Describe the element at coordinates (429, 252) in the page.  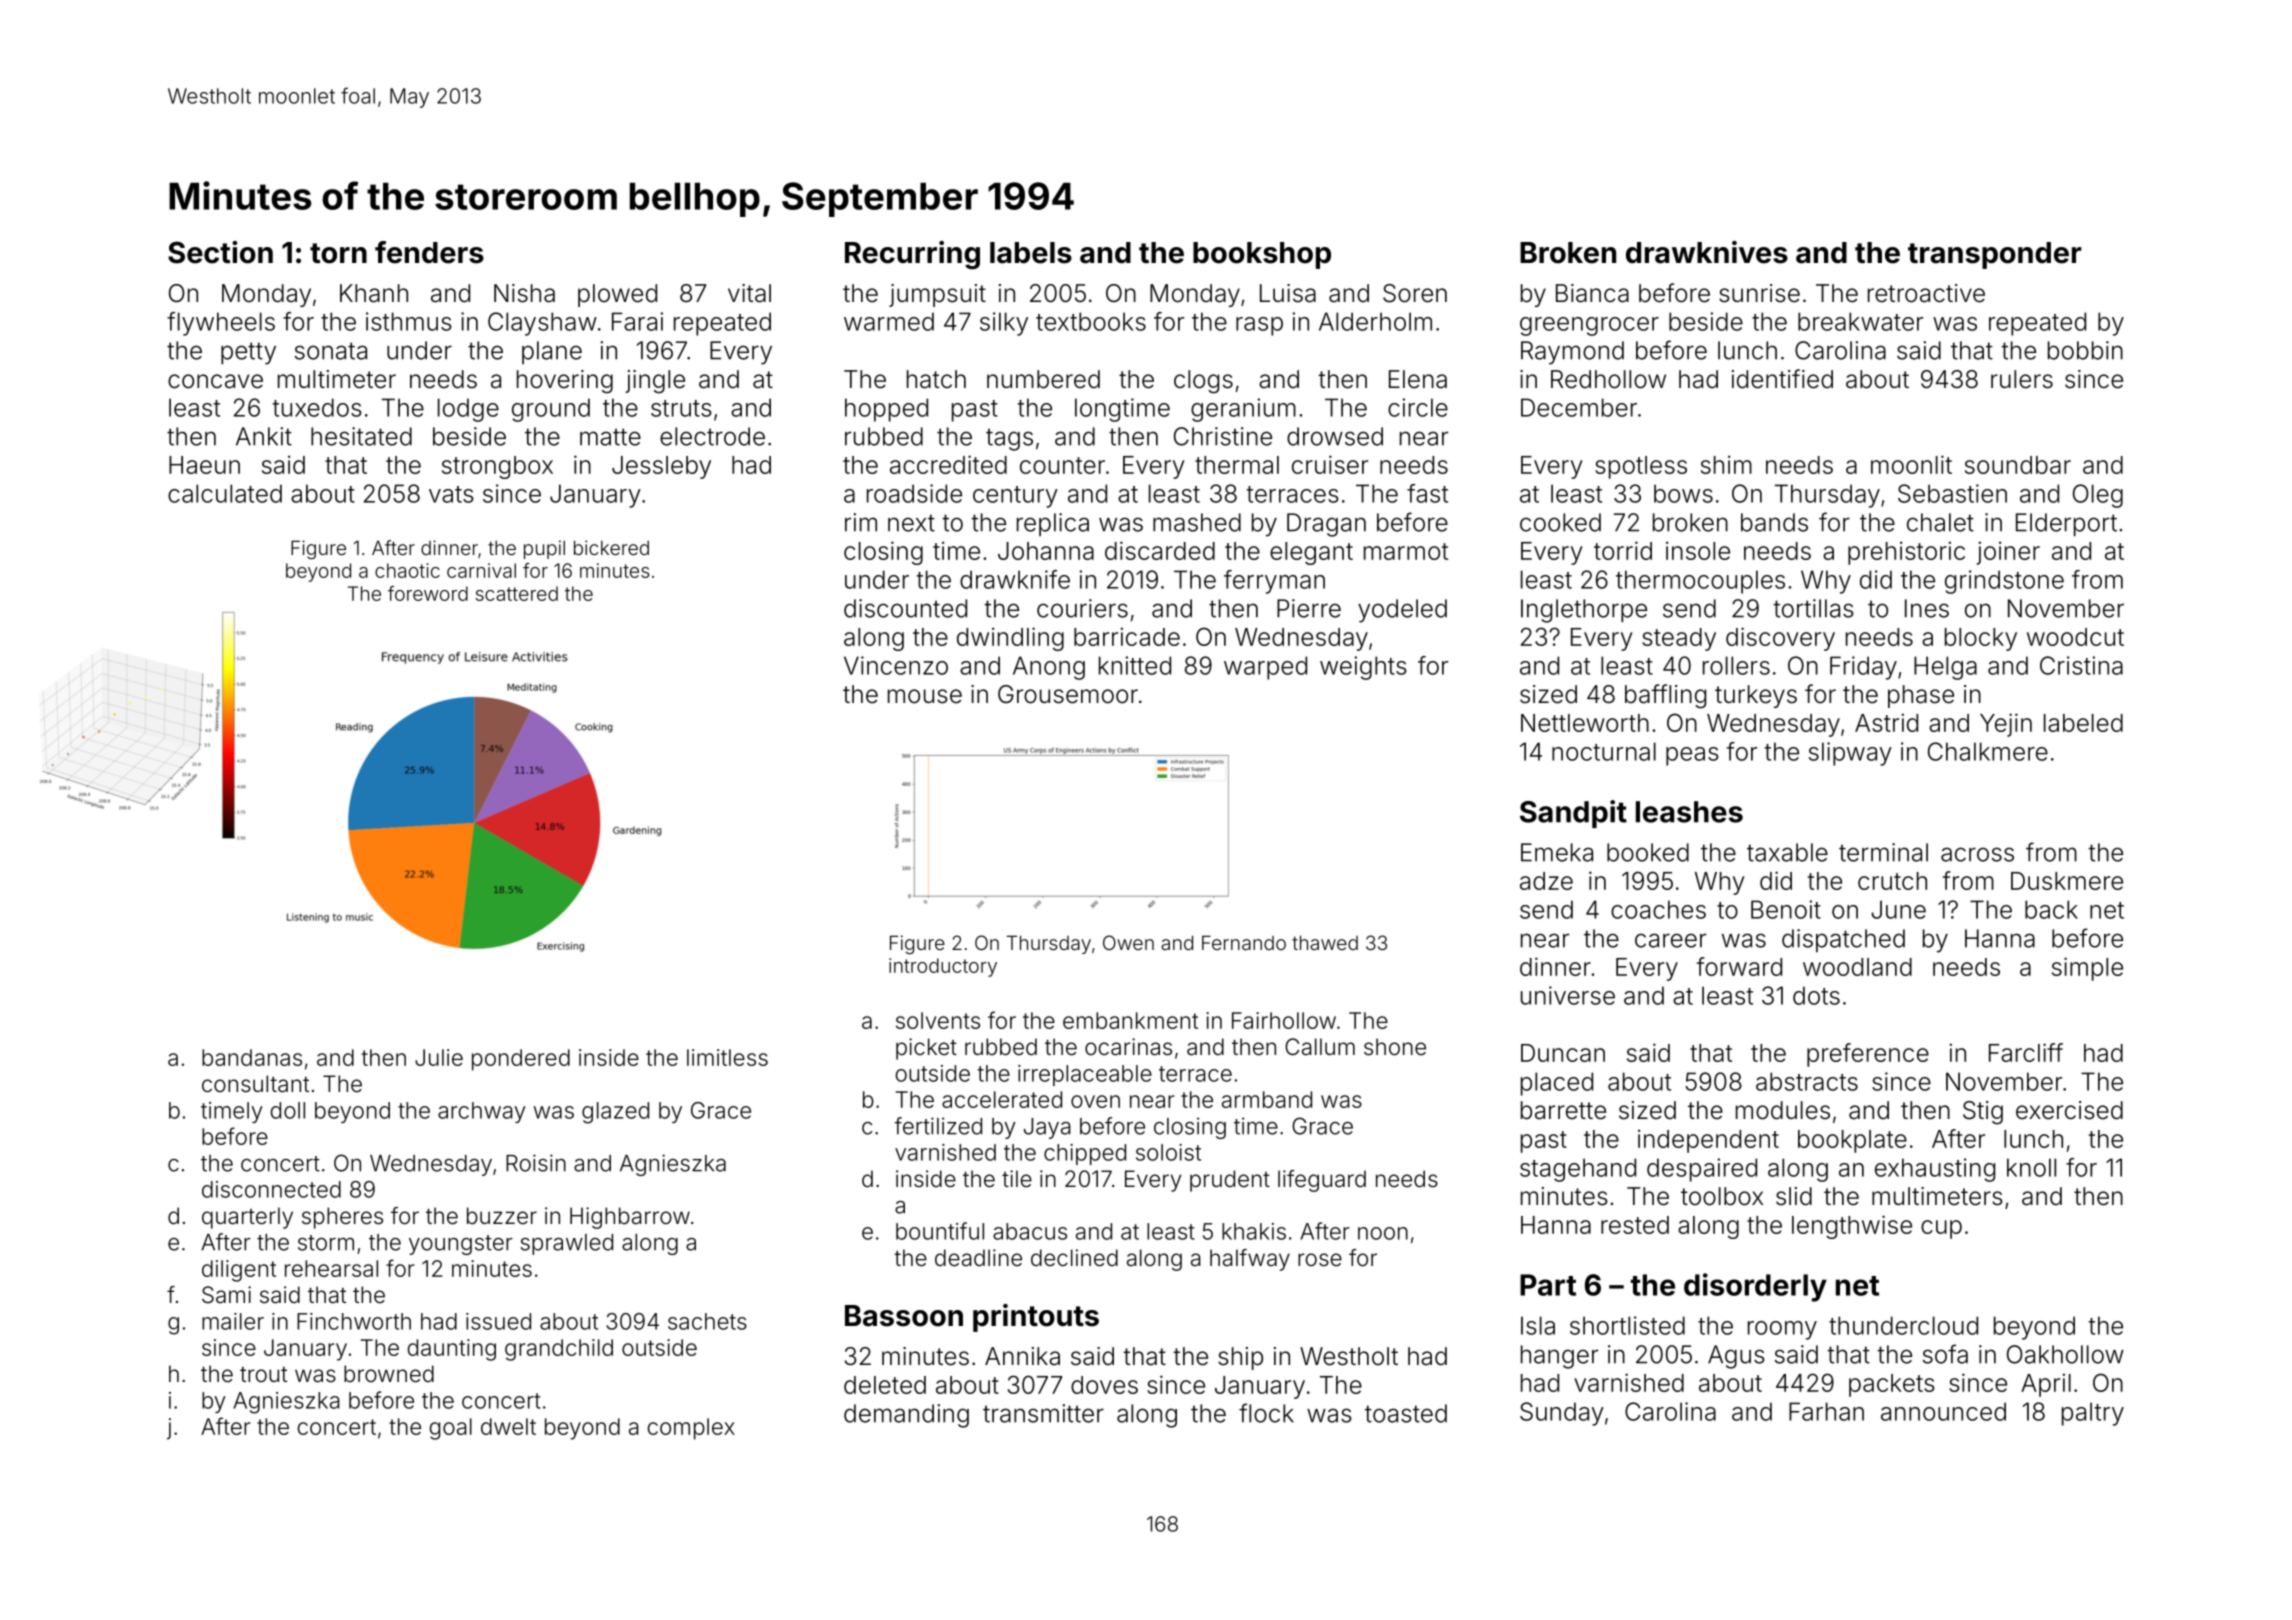
I see `fenders` at that location.
